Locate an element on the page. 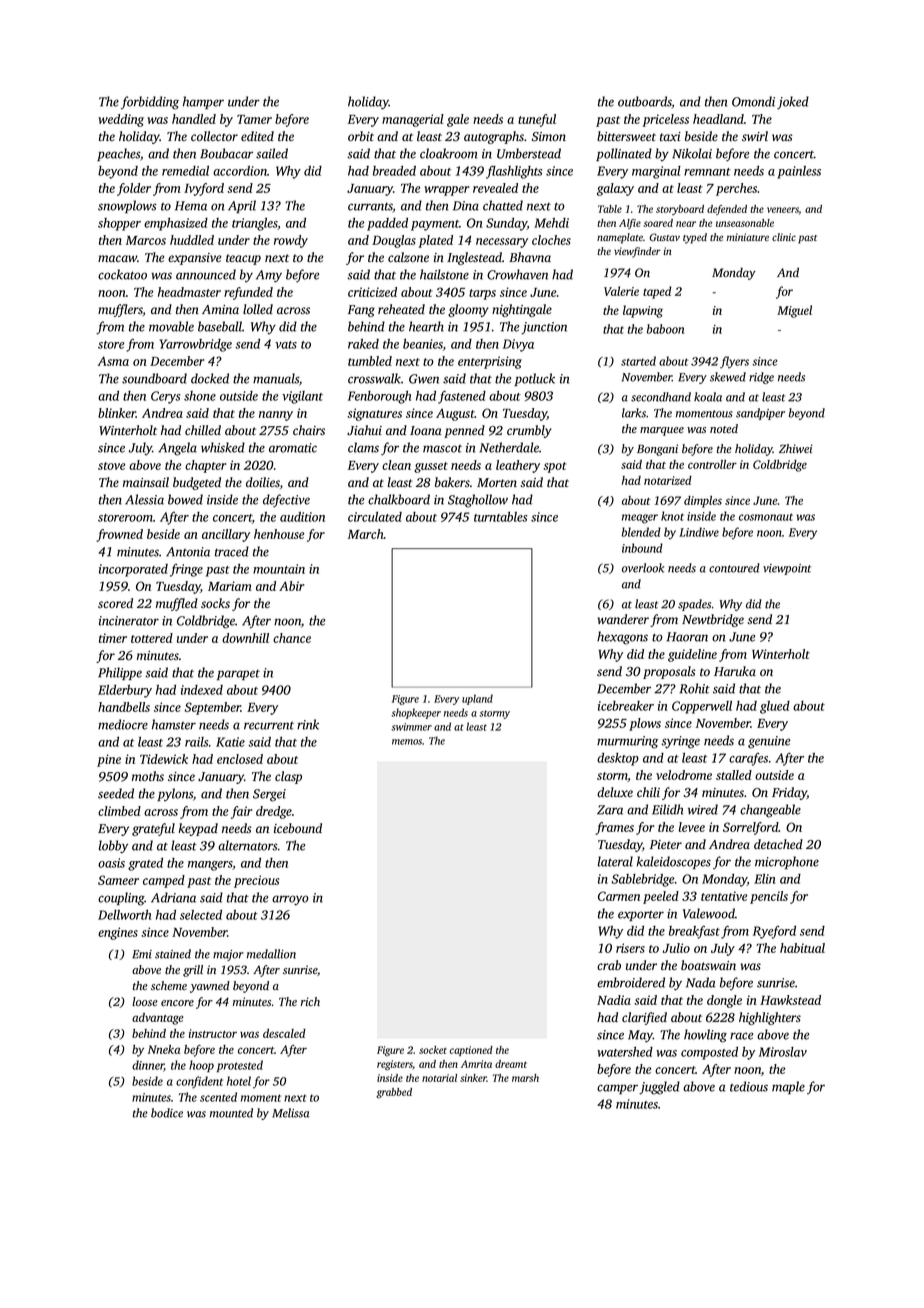 The height and width of the page is (1308, 924). joked is located at coordinates (793, 103).
